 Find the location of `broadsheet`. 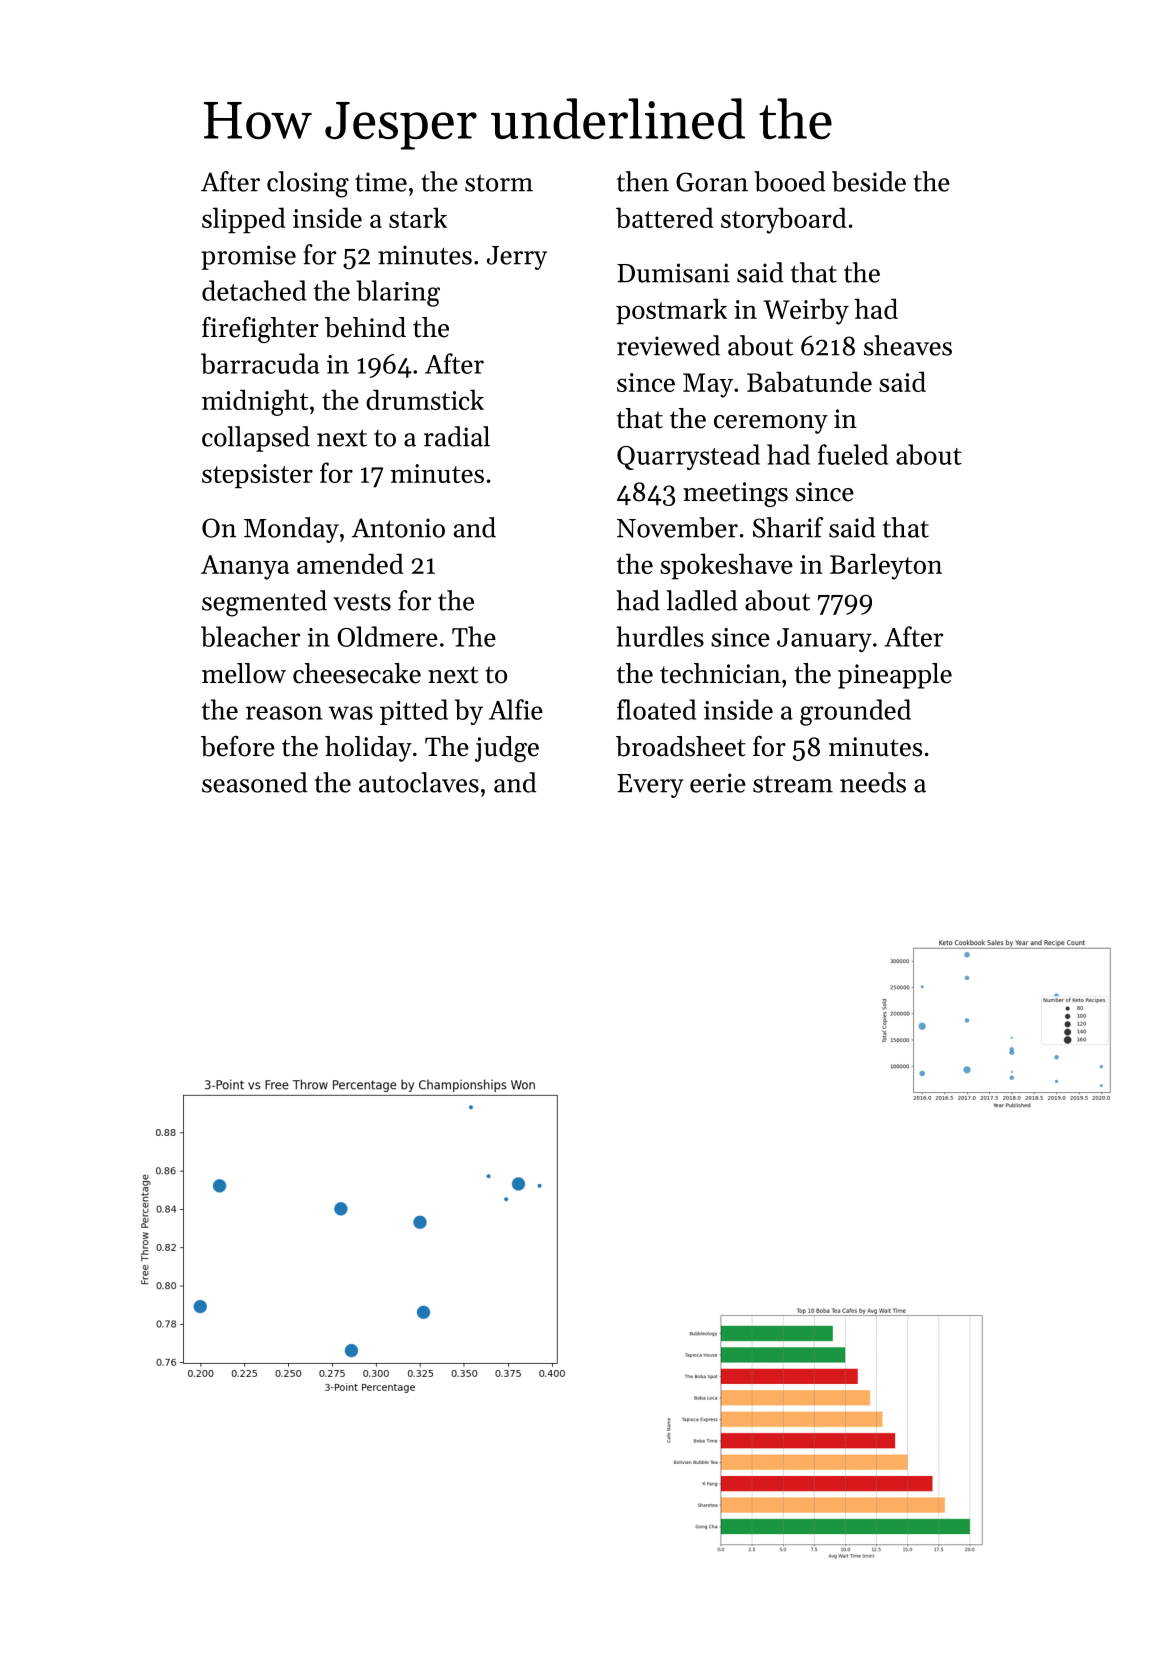

broadsheet is located at coordinates (681, 746).
